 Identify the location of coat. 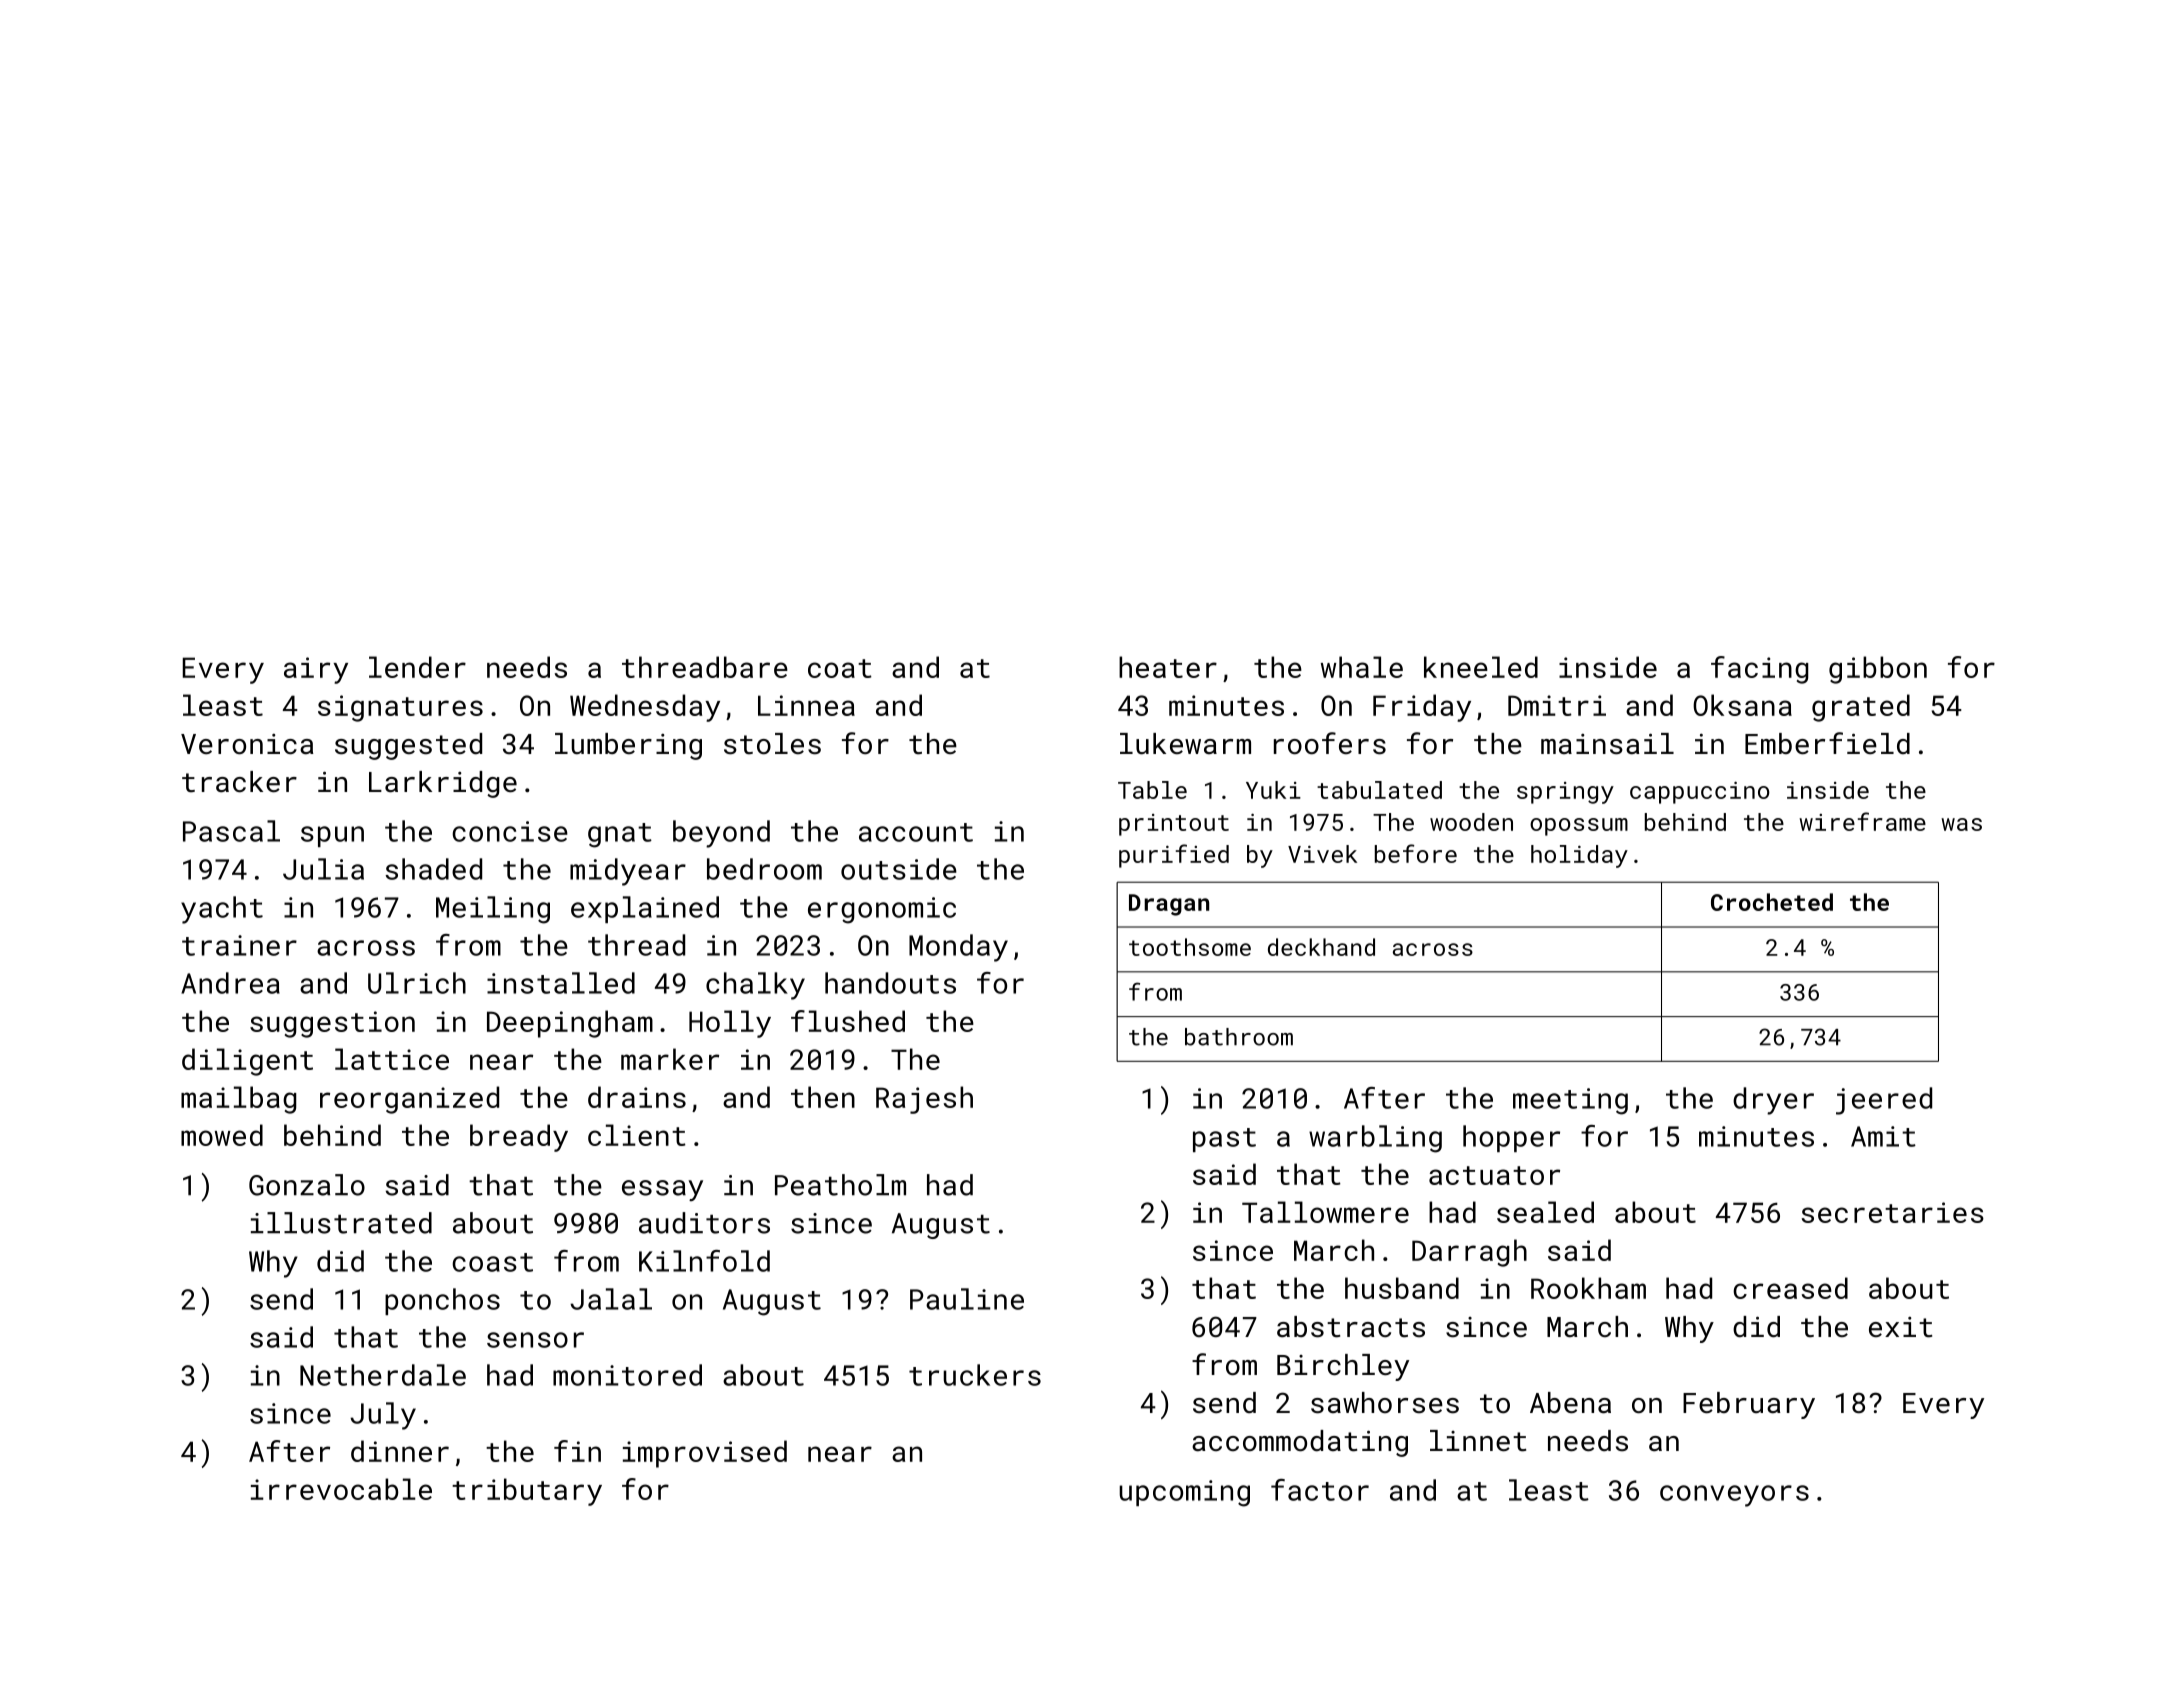
(840, 668).
